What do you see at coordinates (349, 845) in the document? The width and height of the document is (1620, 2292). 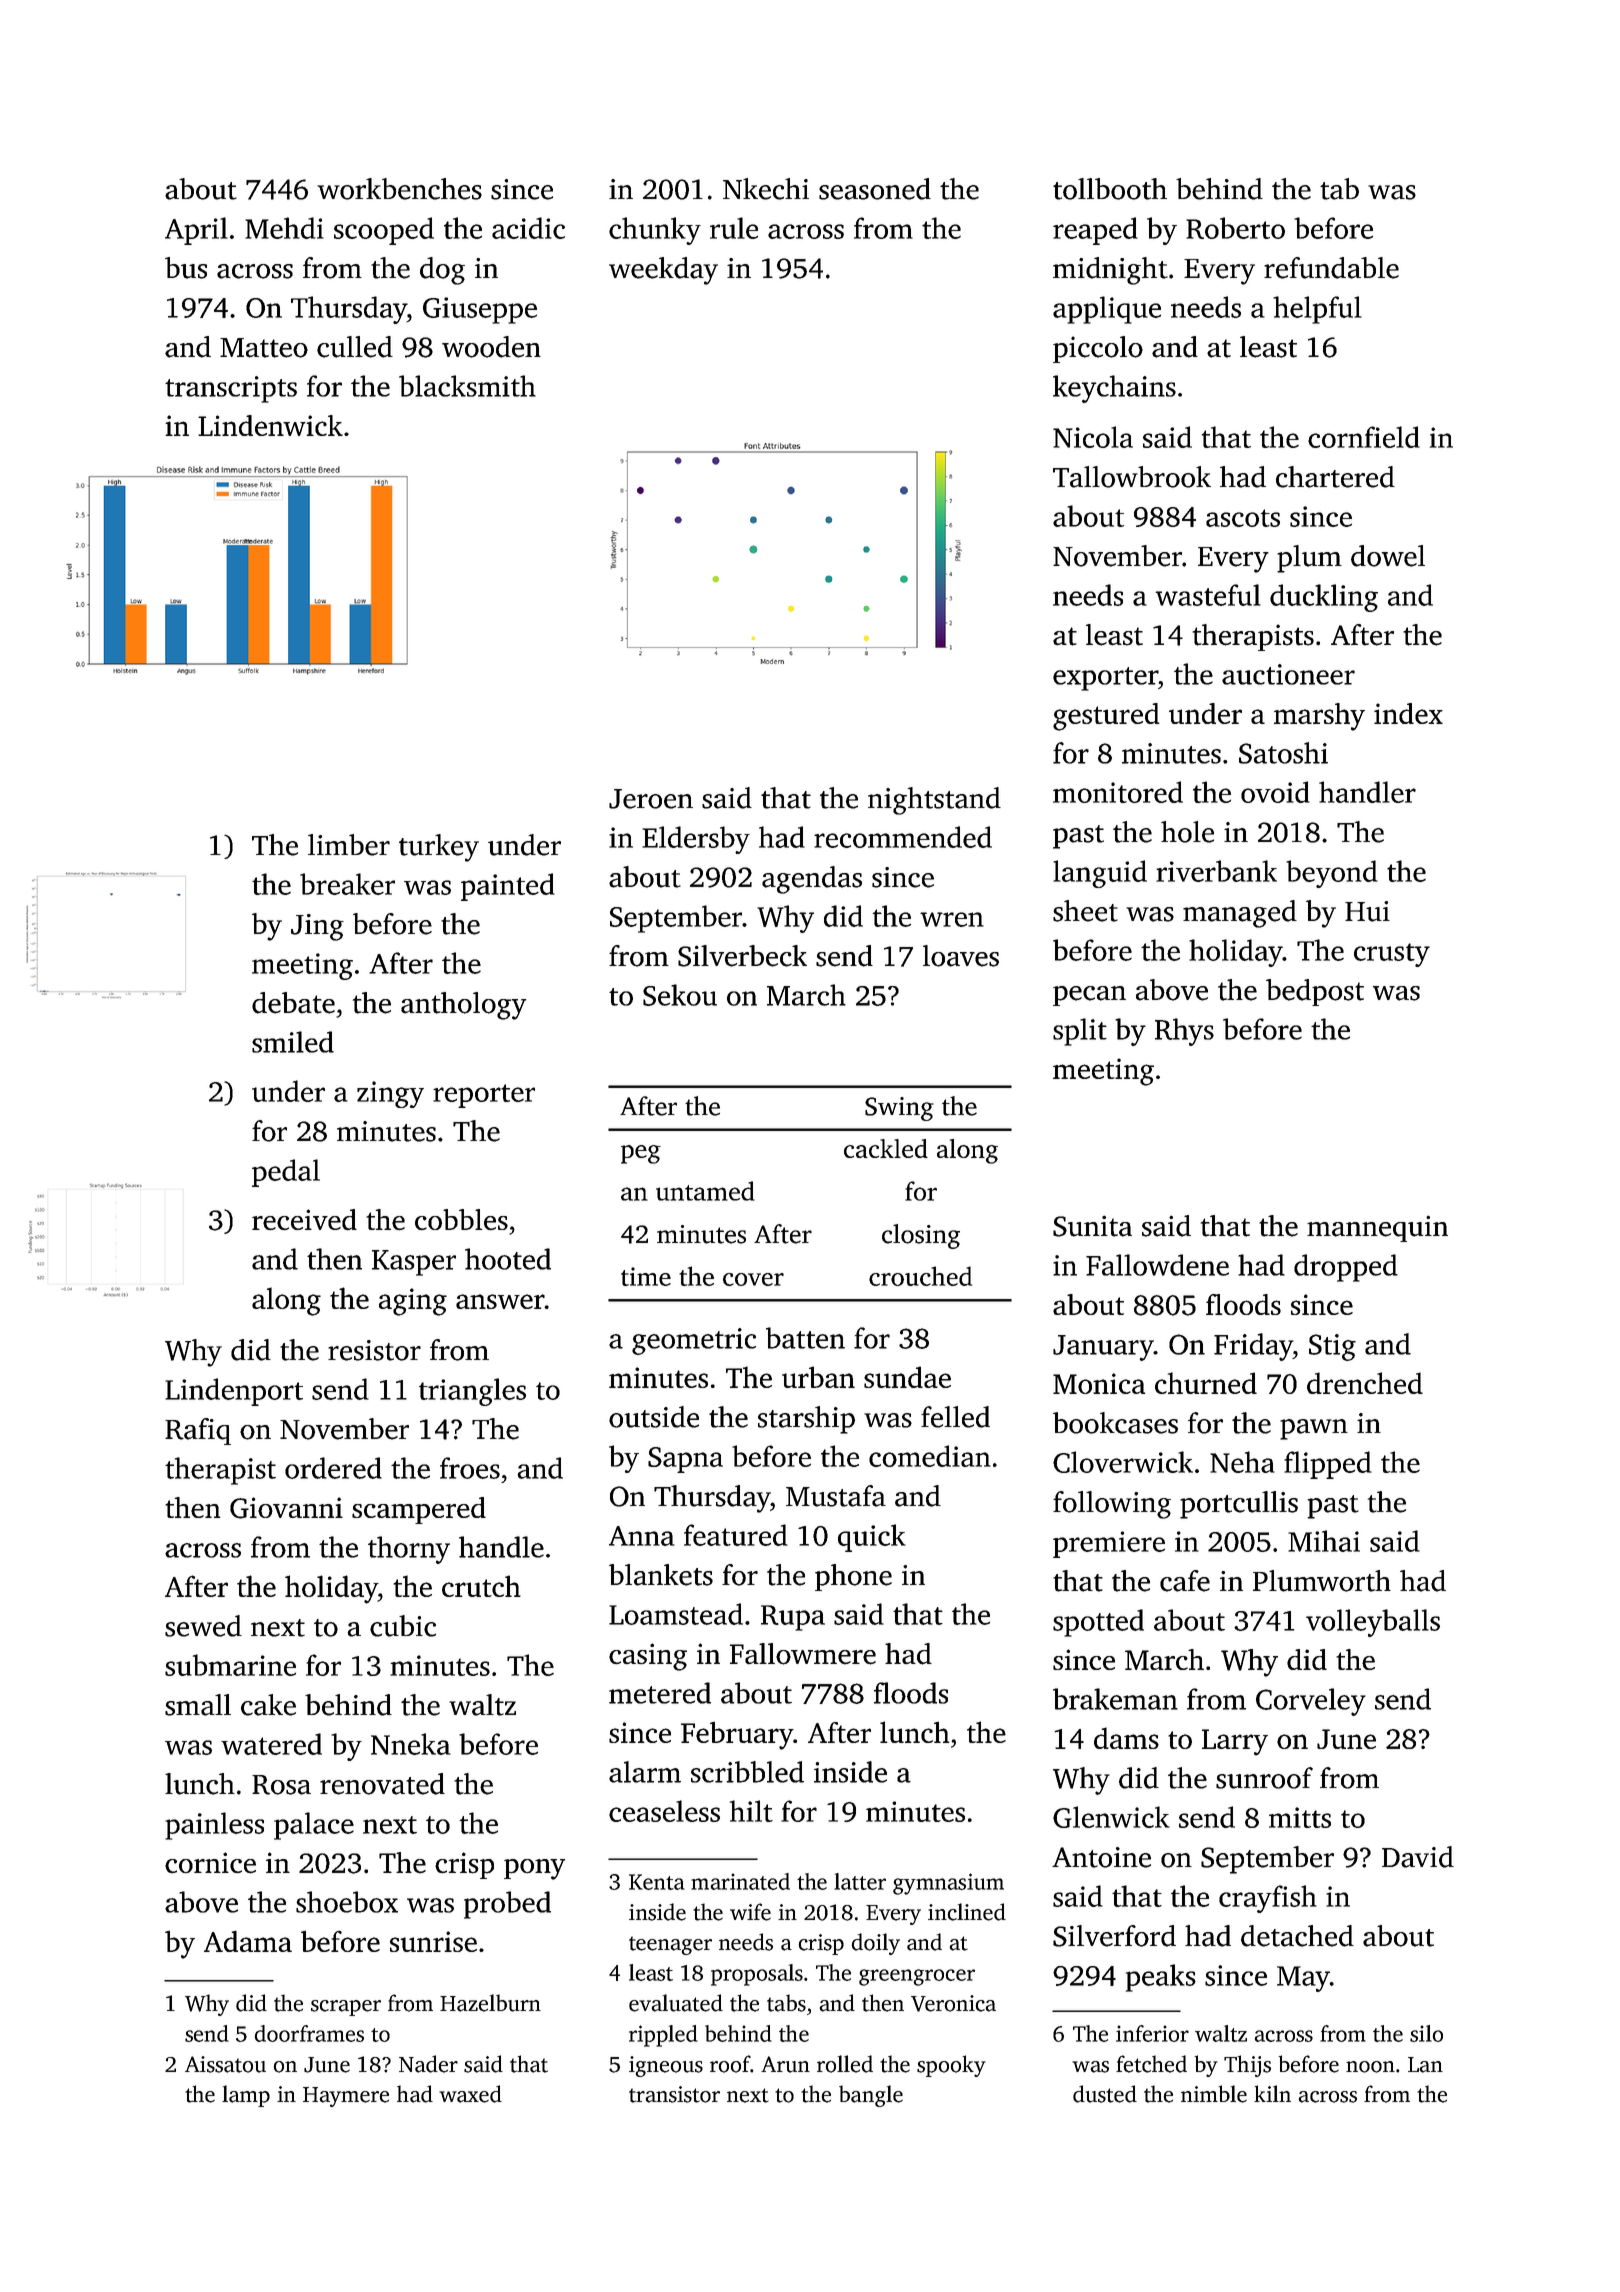 I see `limber` at bounding box center [349, 845].
